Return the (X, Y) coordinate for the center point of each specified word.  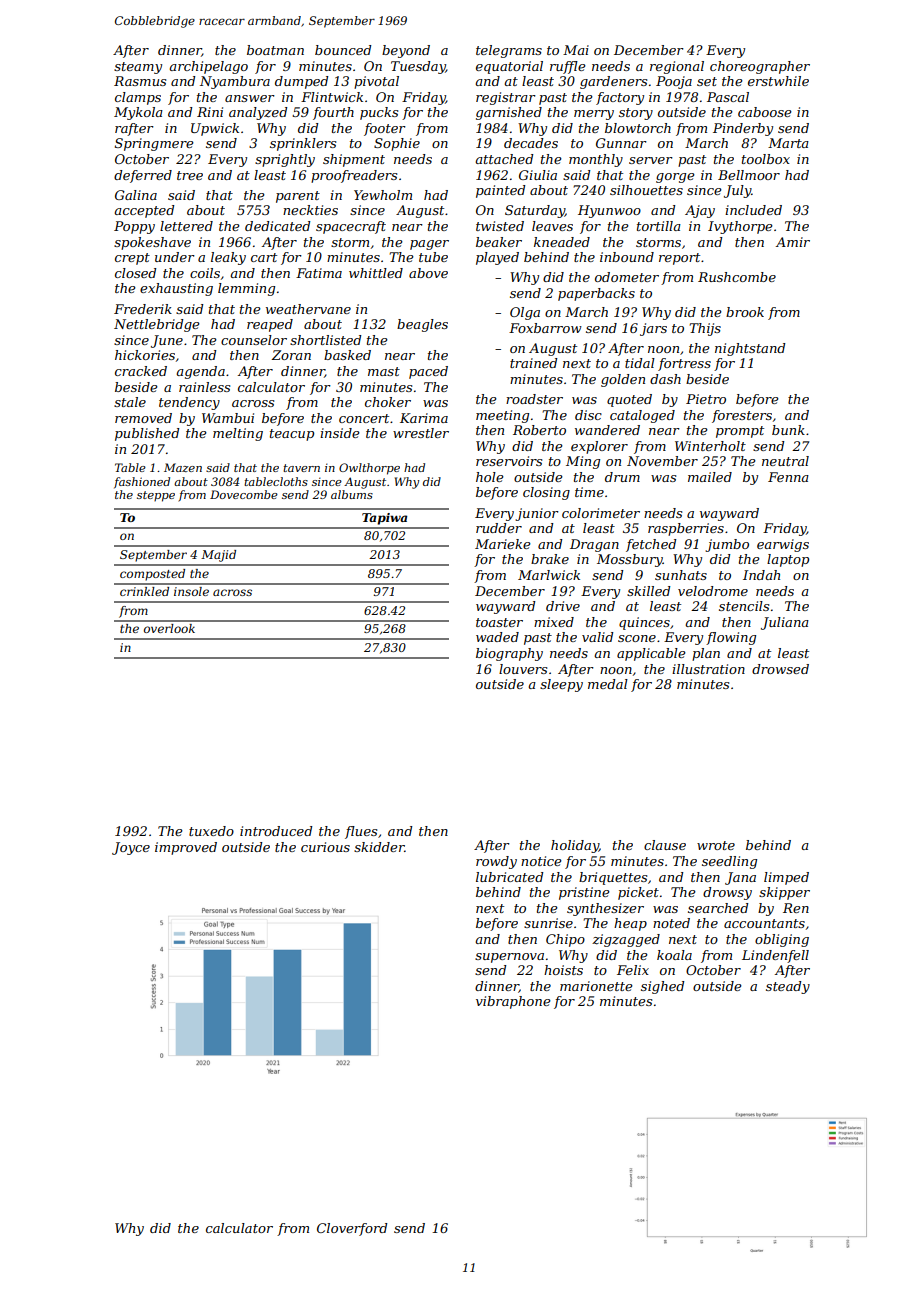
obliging (782, 940)
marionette (596, 986)
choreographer (760, 67)
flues (361, 832)
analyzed (258, 113)
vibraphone (513, 1002)
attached (504, 159)
